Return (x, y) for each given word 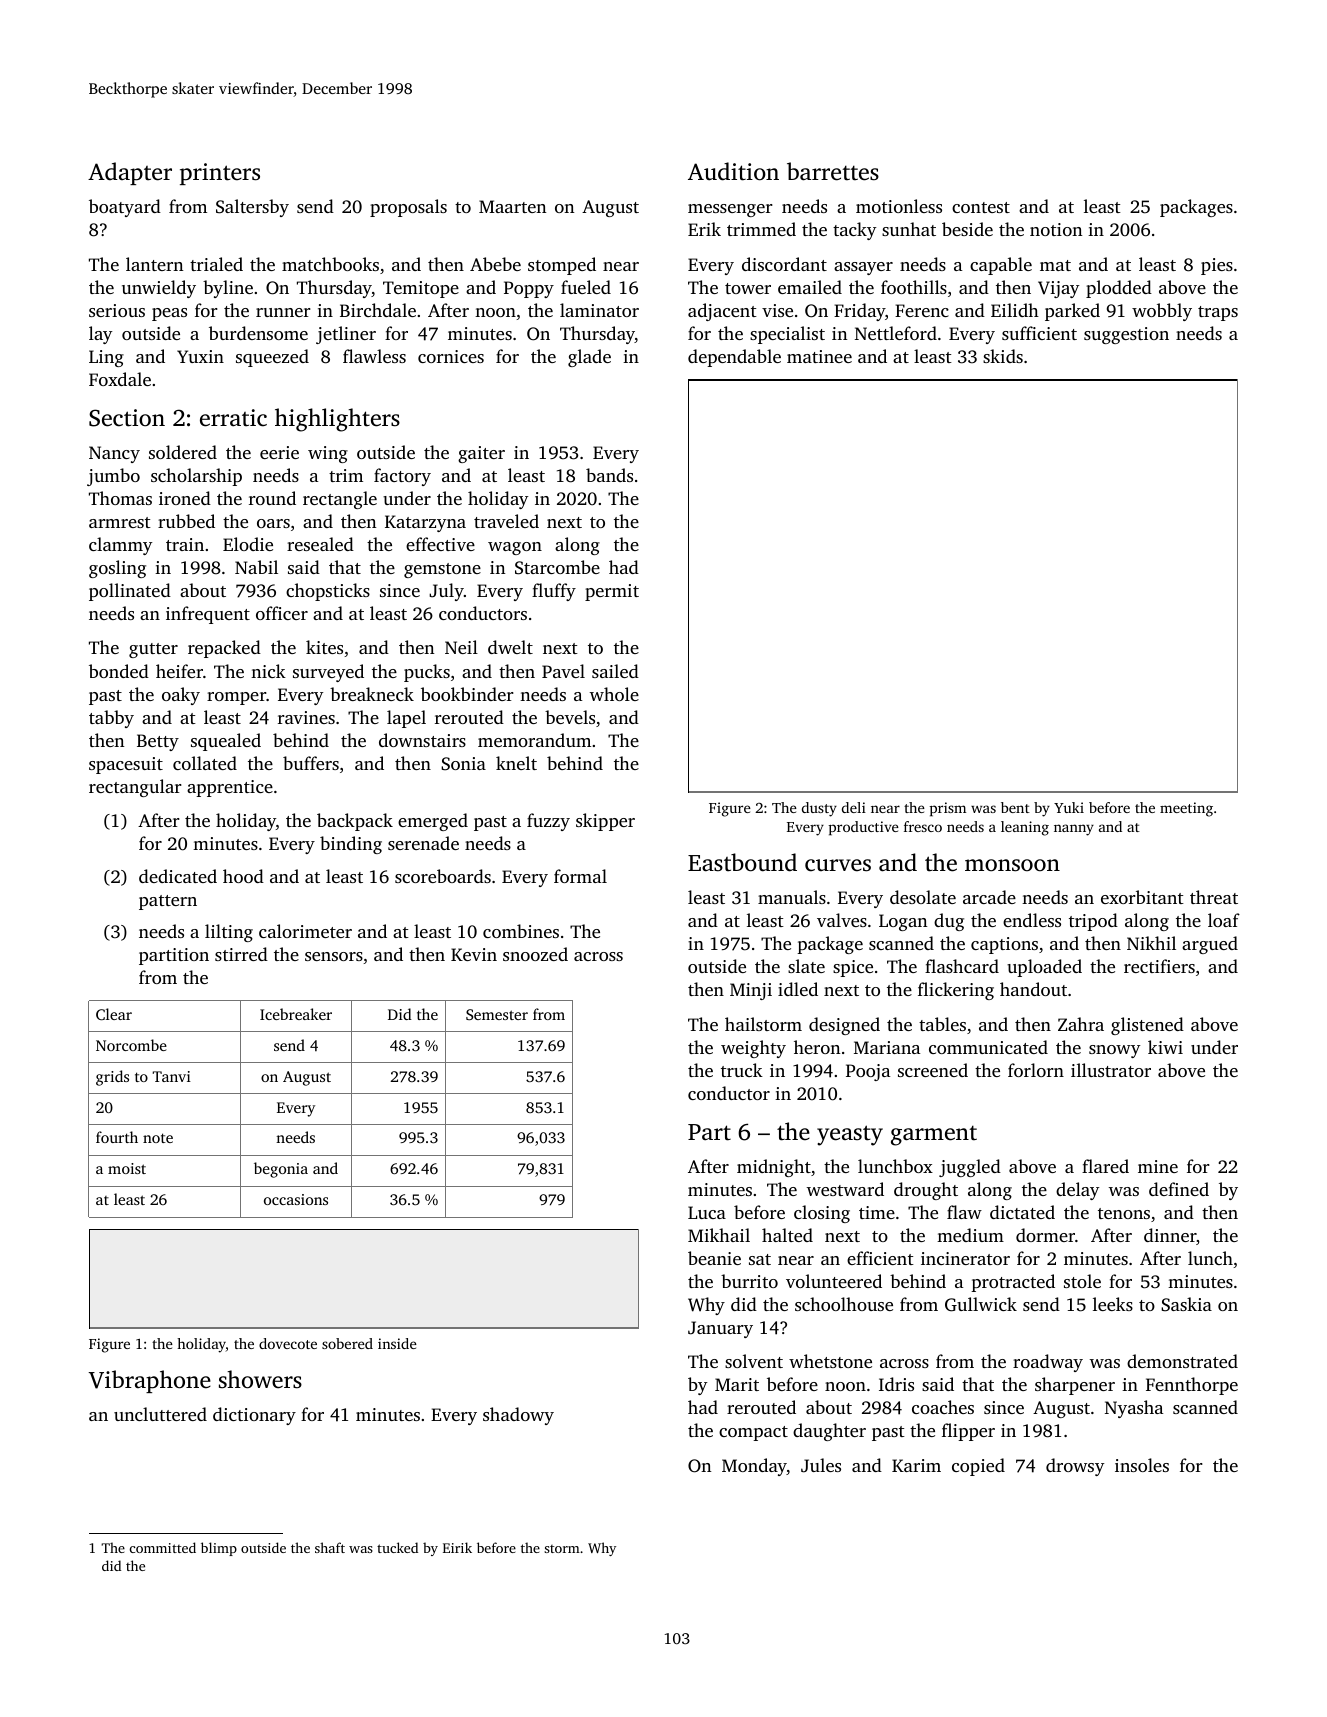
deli (854, 807)
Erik (704, 229)
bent (1015, 807)
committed (163, 1547)
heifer (179, 671)
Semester (497, 1014)
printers (220, 174)
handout (1033, 989)
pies (1217, 266)
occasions (296, 1199)
